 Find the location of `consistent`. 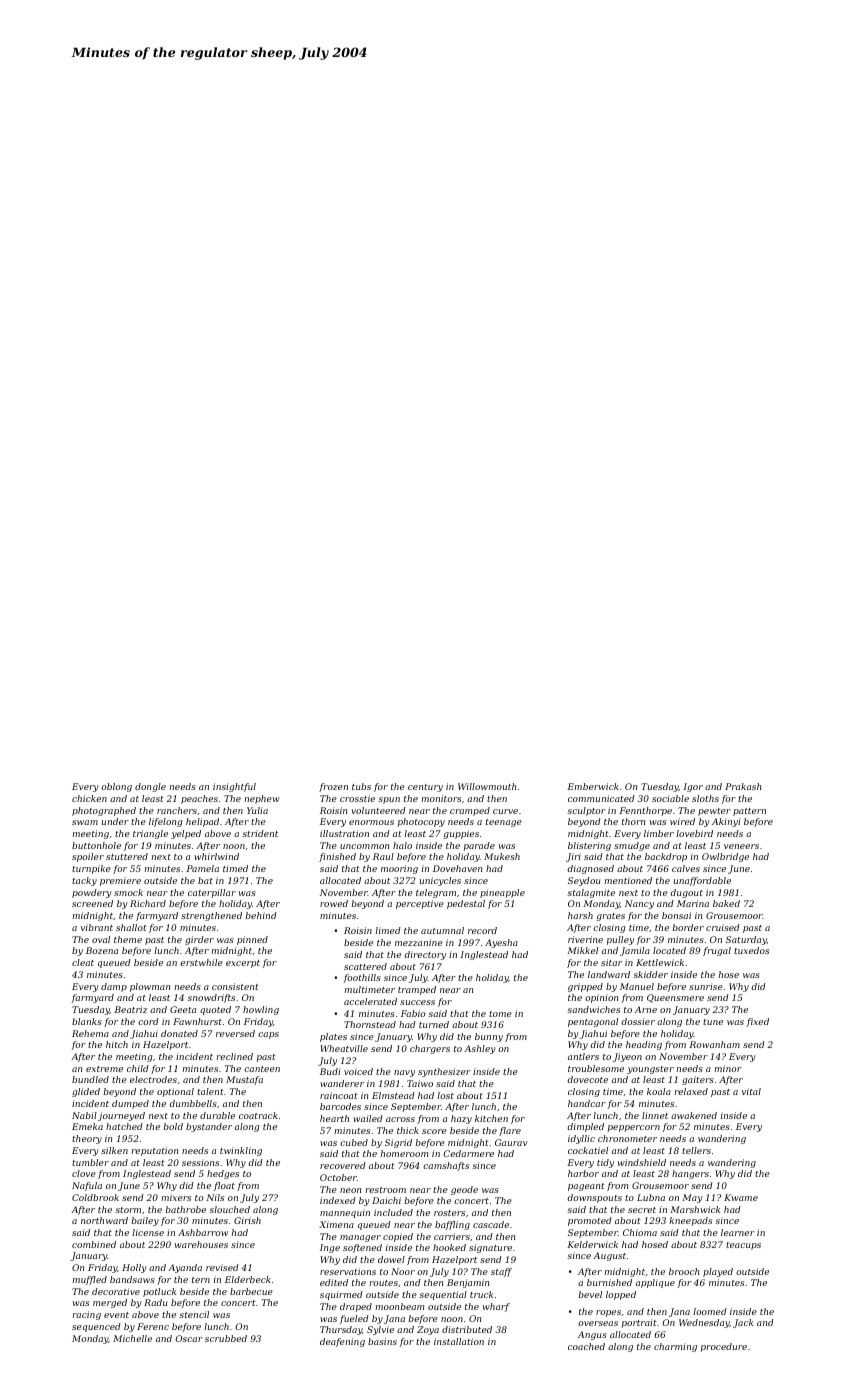

consistent is located at coordinates (235, 986).
